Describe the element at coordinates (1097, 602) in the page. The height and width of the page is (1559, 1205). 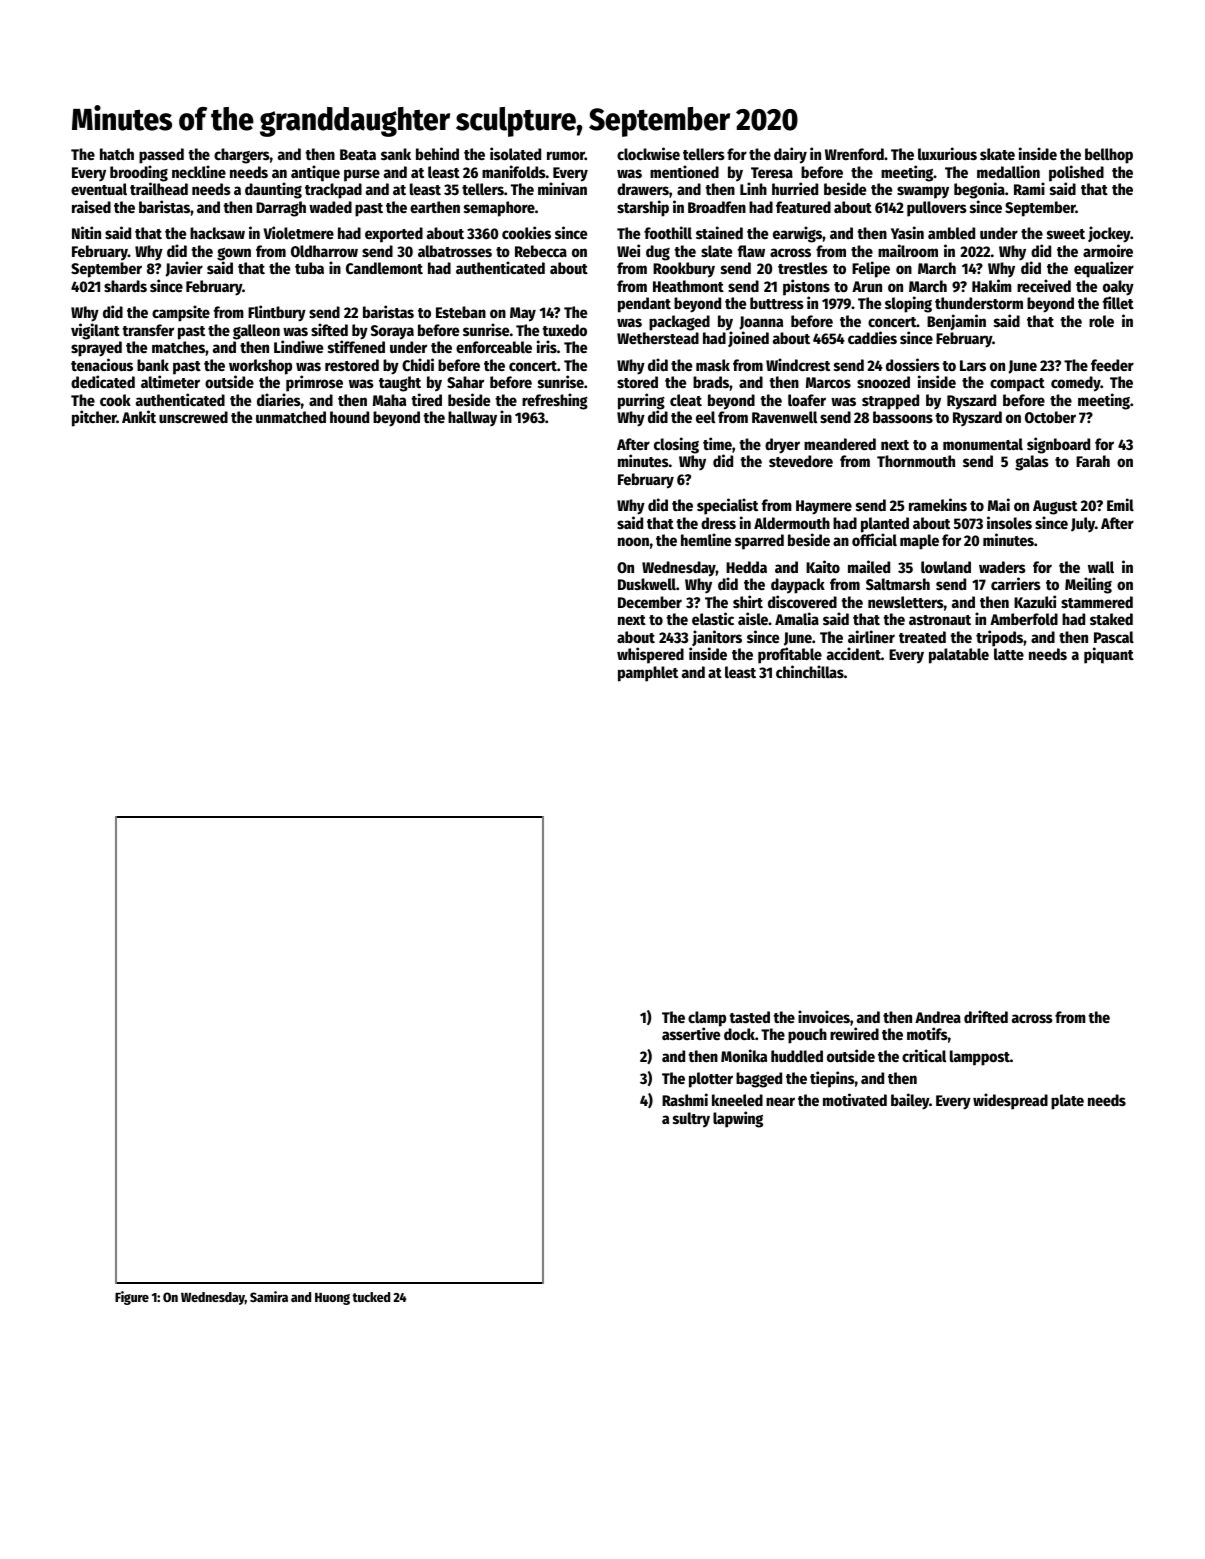
I see `stammered` at that location.
